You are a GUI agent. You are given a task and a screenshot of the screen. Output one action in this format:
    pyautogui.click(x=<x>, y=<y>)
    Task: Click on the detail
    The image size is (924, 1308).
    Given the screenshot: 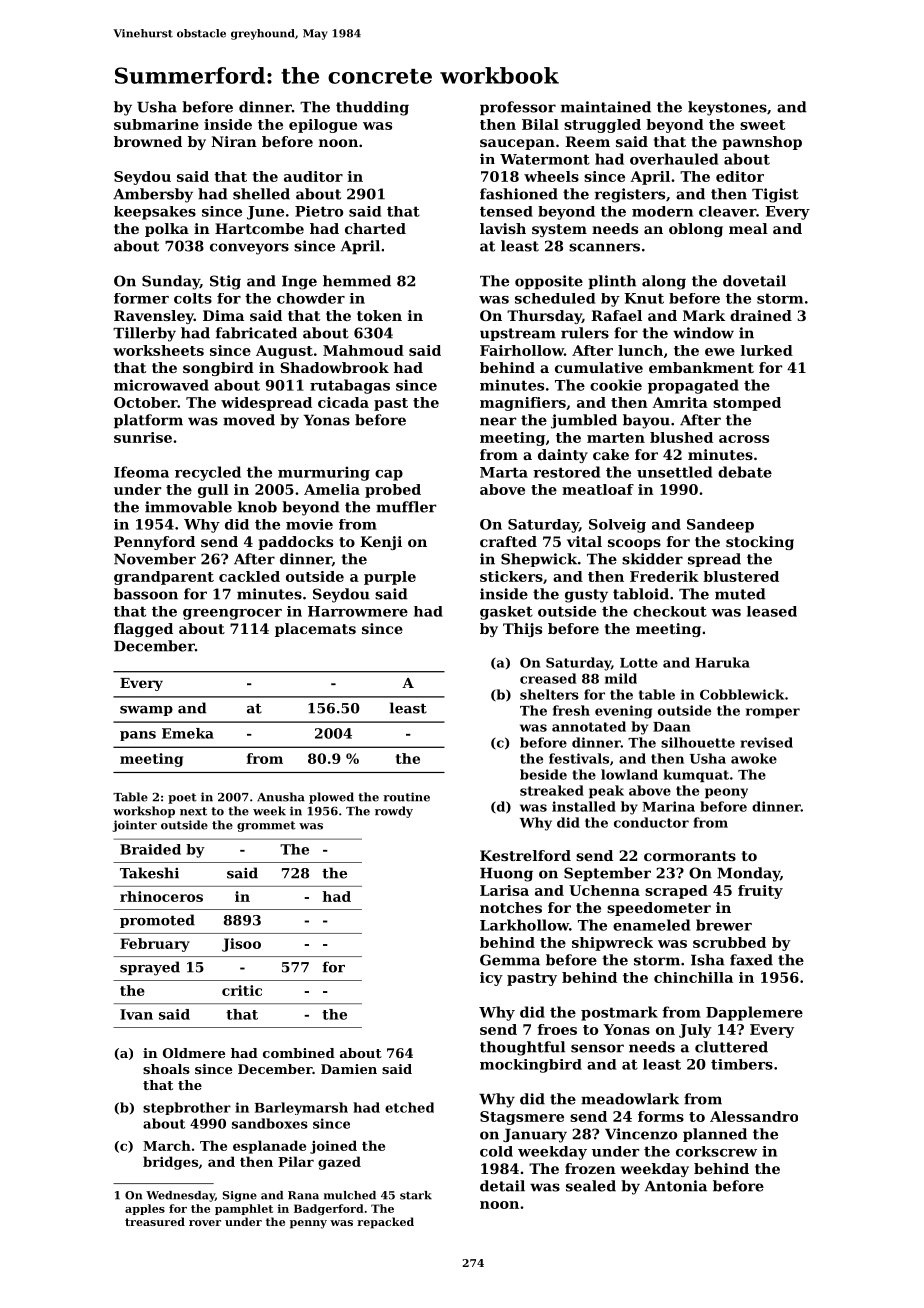 What is the action you would take?
    pyautogui.click(x=502, y=1186)
